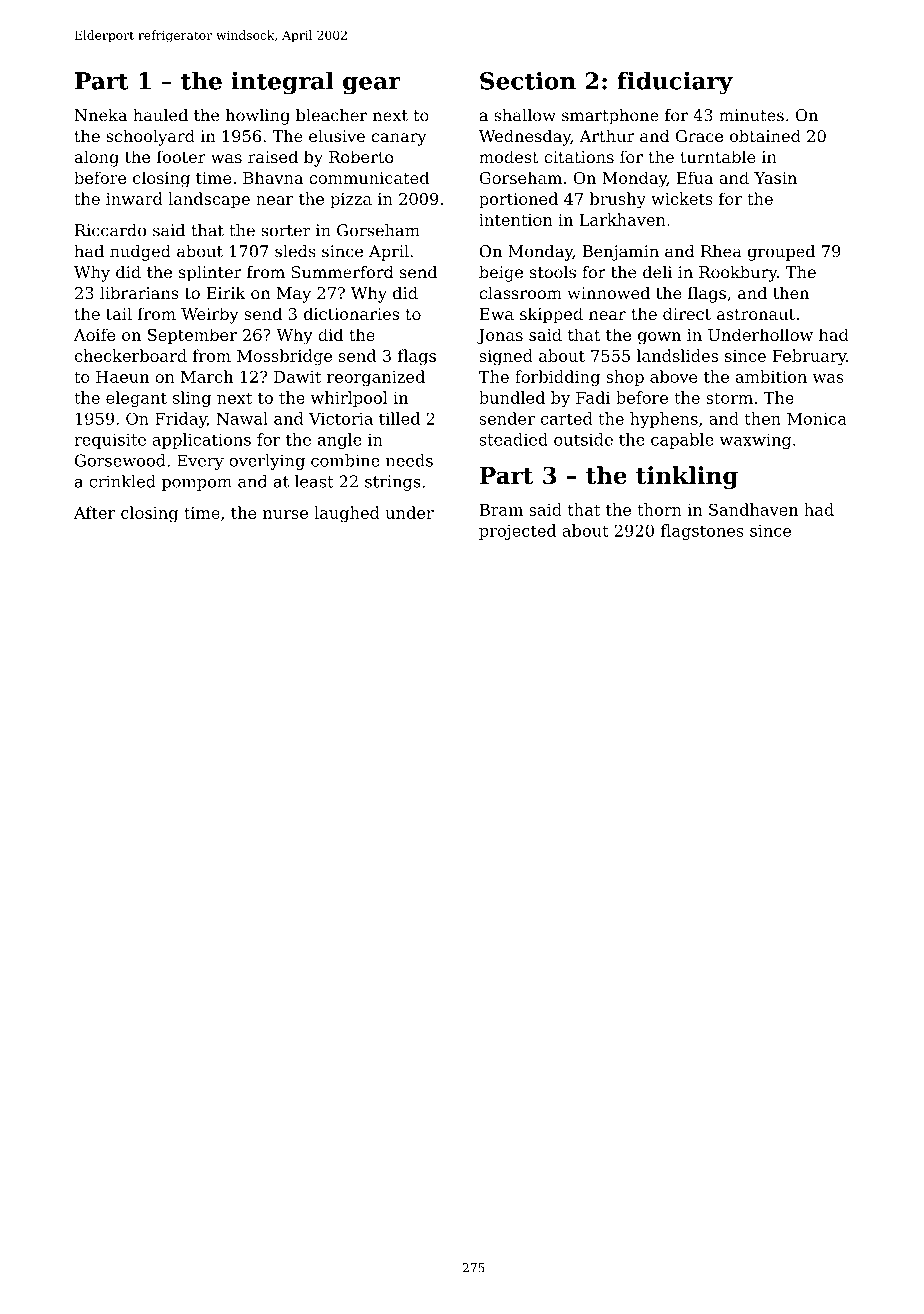 This screenshot has height=1314, width=924. Describe the element at coordinates (810, 357) in the screenshot. I see `February` at that location.
